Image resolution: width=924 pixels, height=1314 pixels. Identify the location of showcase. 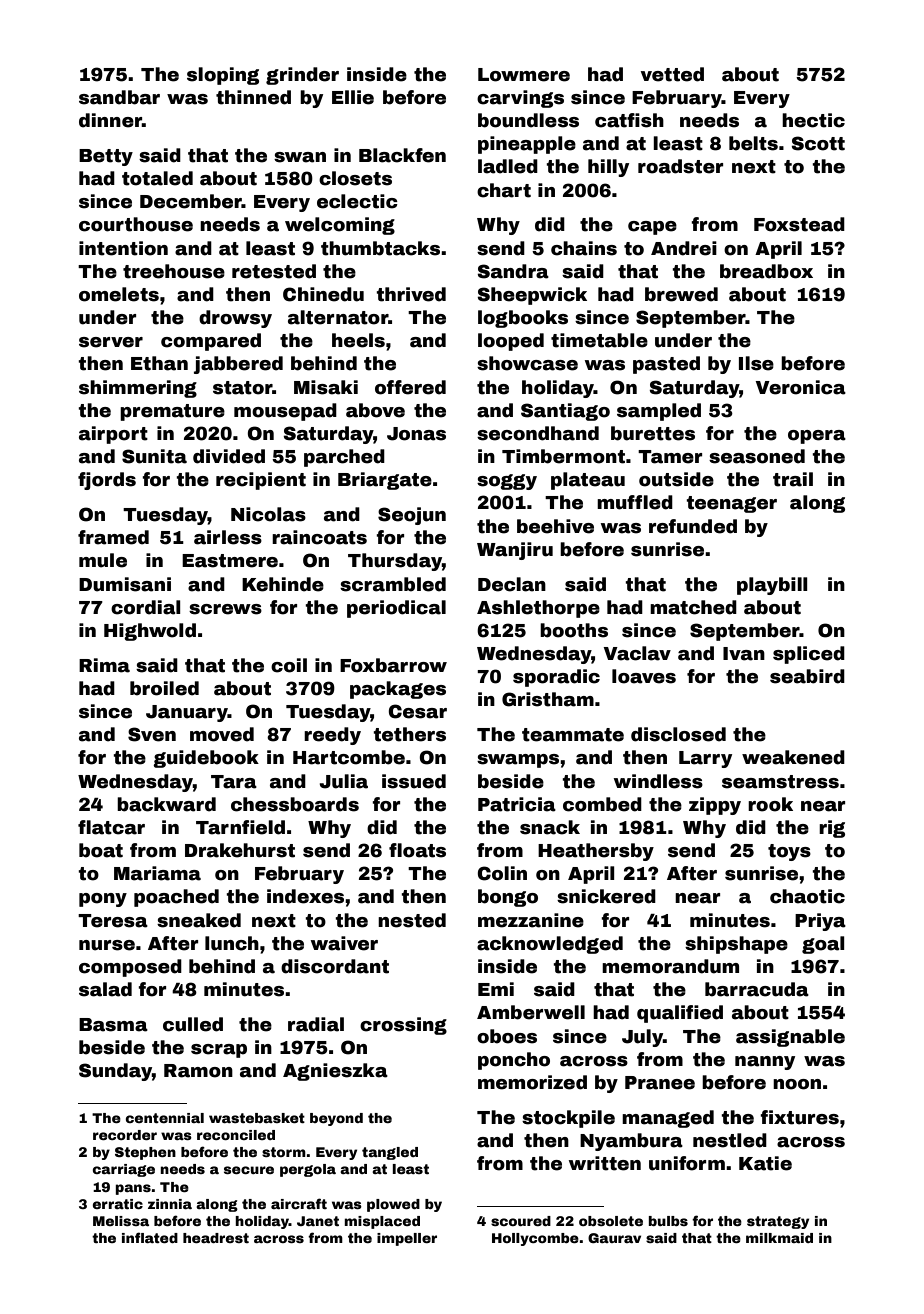
(527, 363).
